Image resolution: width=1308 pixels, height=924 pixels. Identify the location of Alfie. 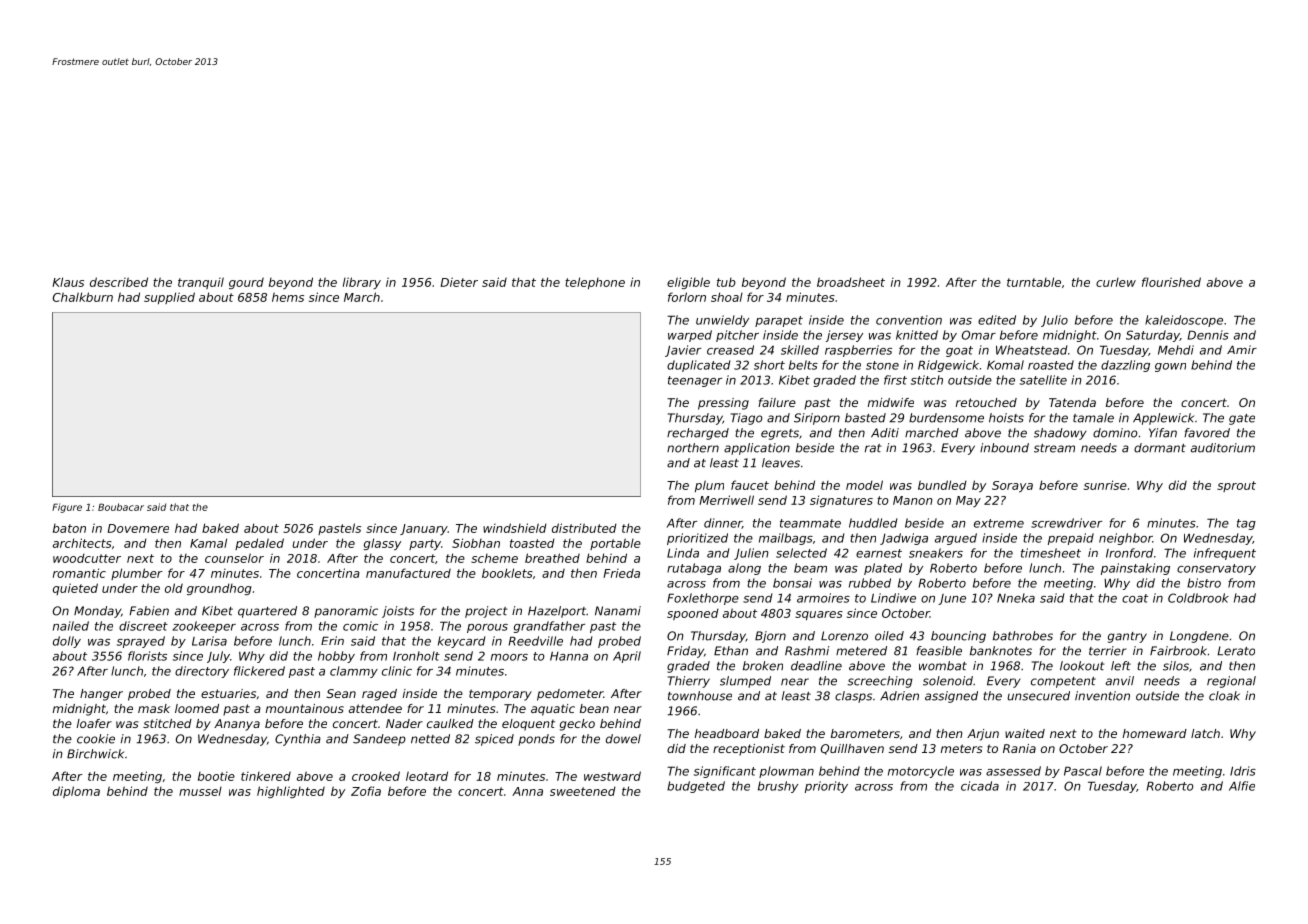
(1242, 786).
